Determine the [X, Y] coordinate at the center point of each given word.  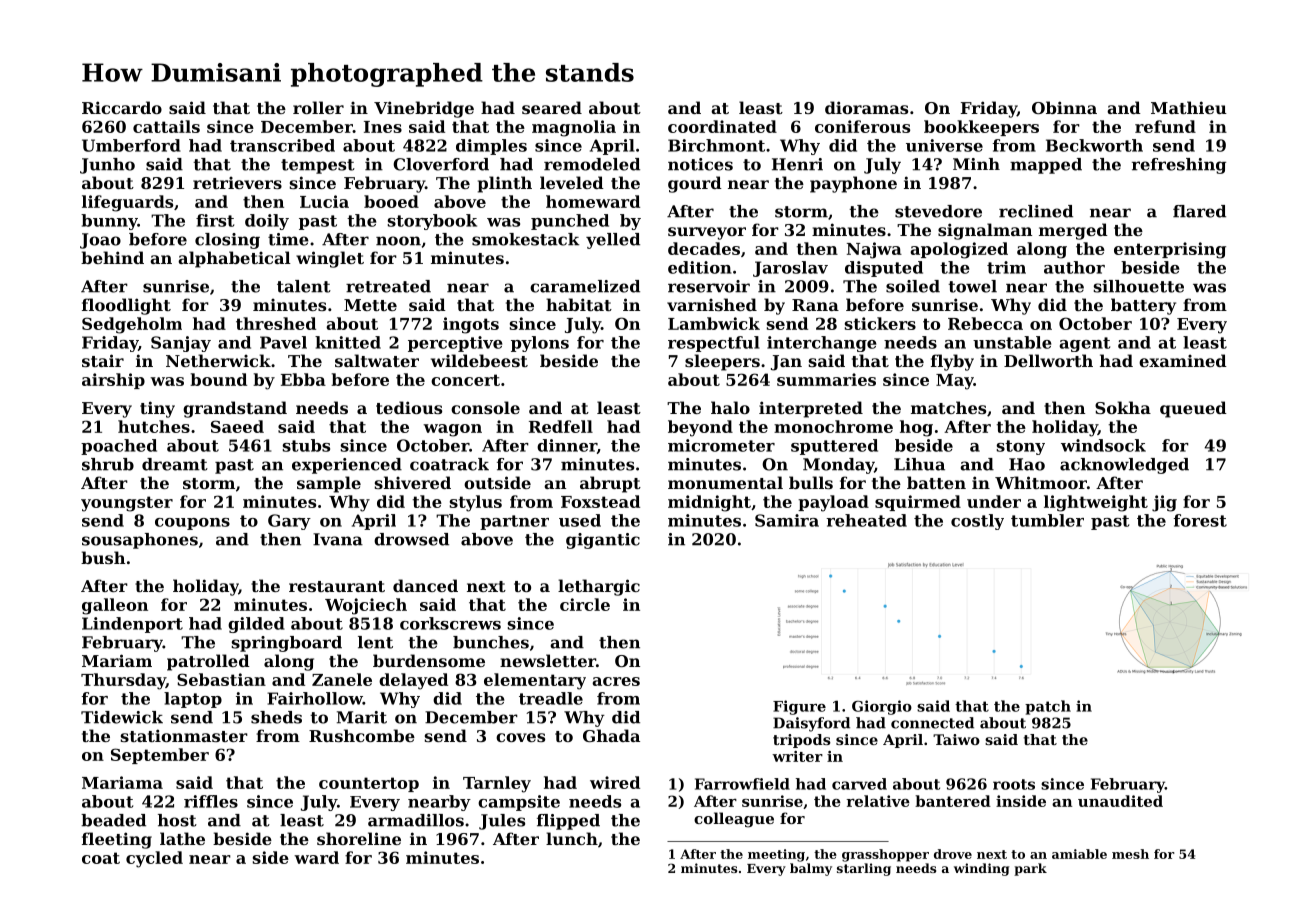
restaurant [337, 586]
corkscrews [450, 623]
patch [1048, 707]
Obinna [1064, 107]
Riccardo [122, 107]
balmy [811, 869]
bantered [953, 801]
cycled [154, 859]
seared [552, 107]
